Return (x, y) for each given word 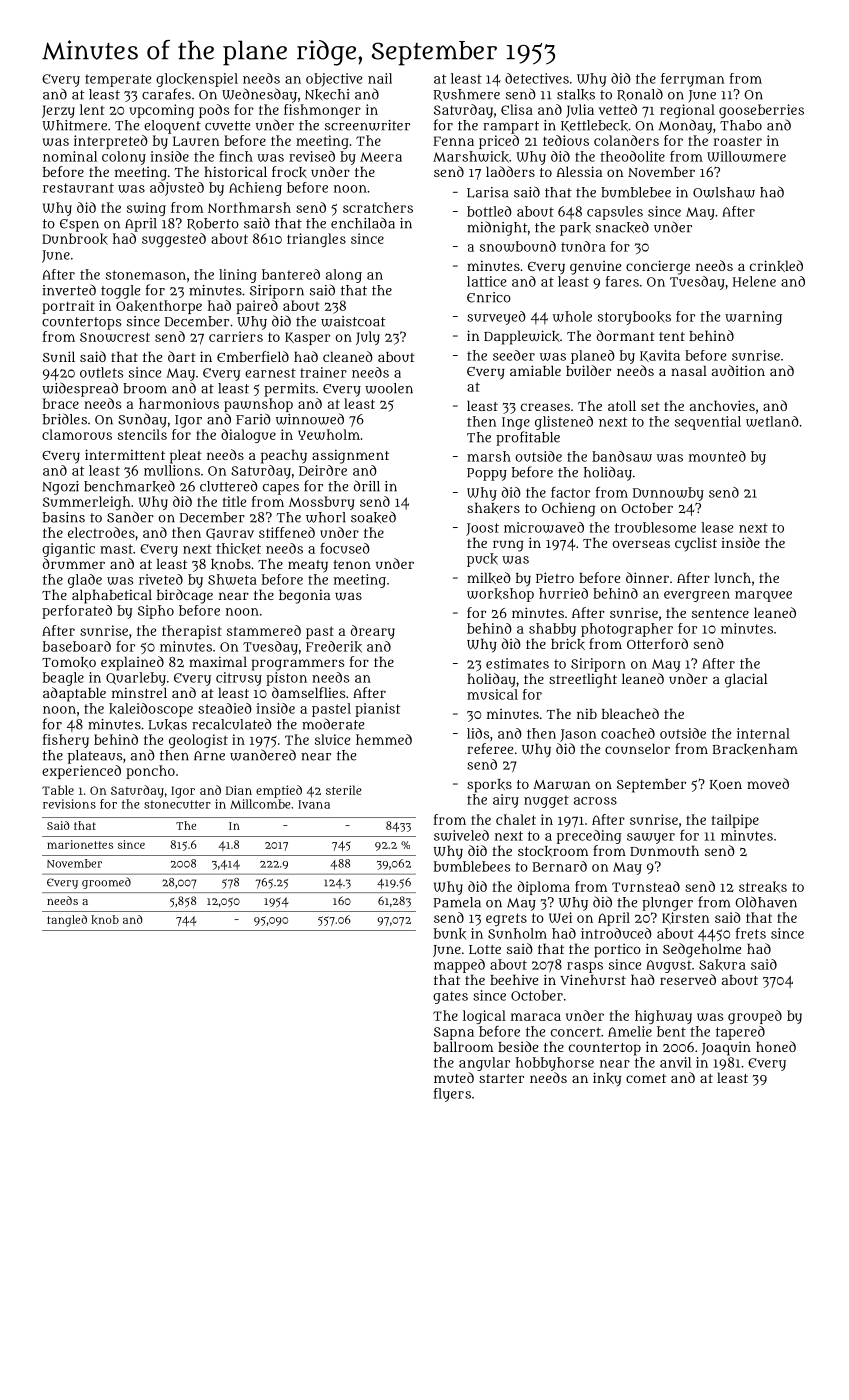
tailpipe (735, 821)
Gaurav (230, 534)
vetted (618, 109)
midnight (497, 228)
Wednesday (259, 95)
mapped (459, 966)
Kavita (660, 356)
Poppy (487, 474)
